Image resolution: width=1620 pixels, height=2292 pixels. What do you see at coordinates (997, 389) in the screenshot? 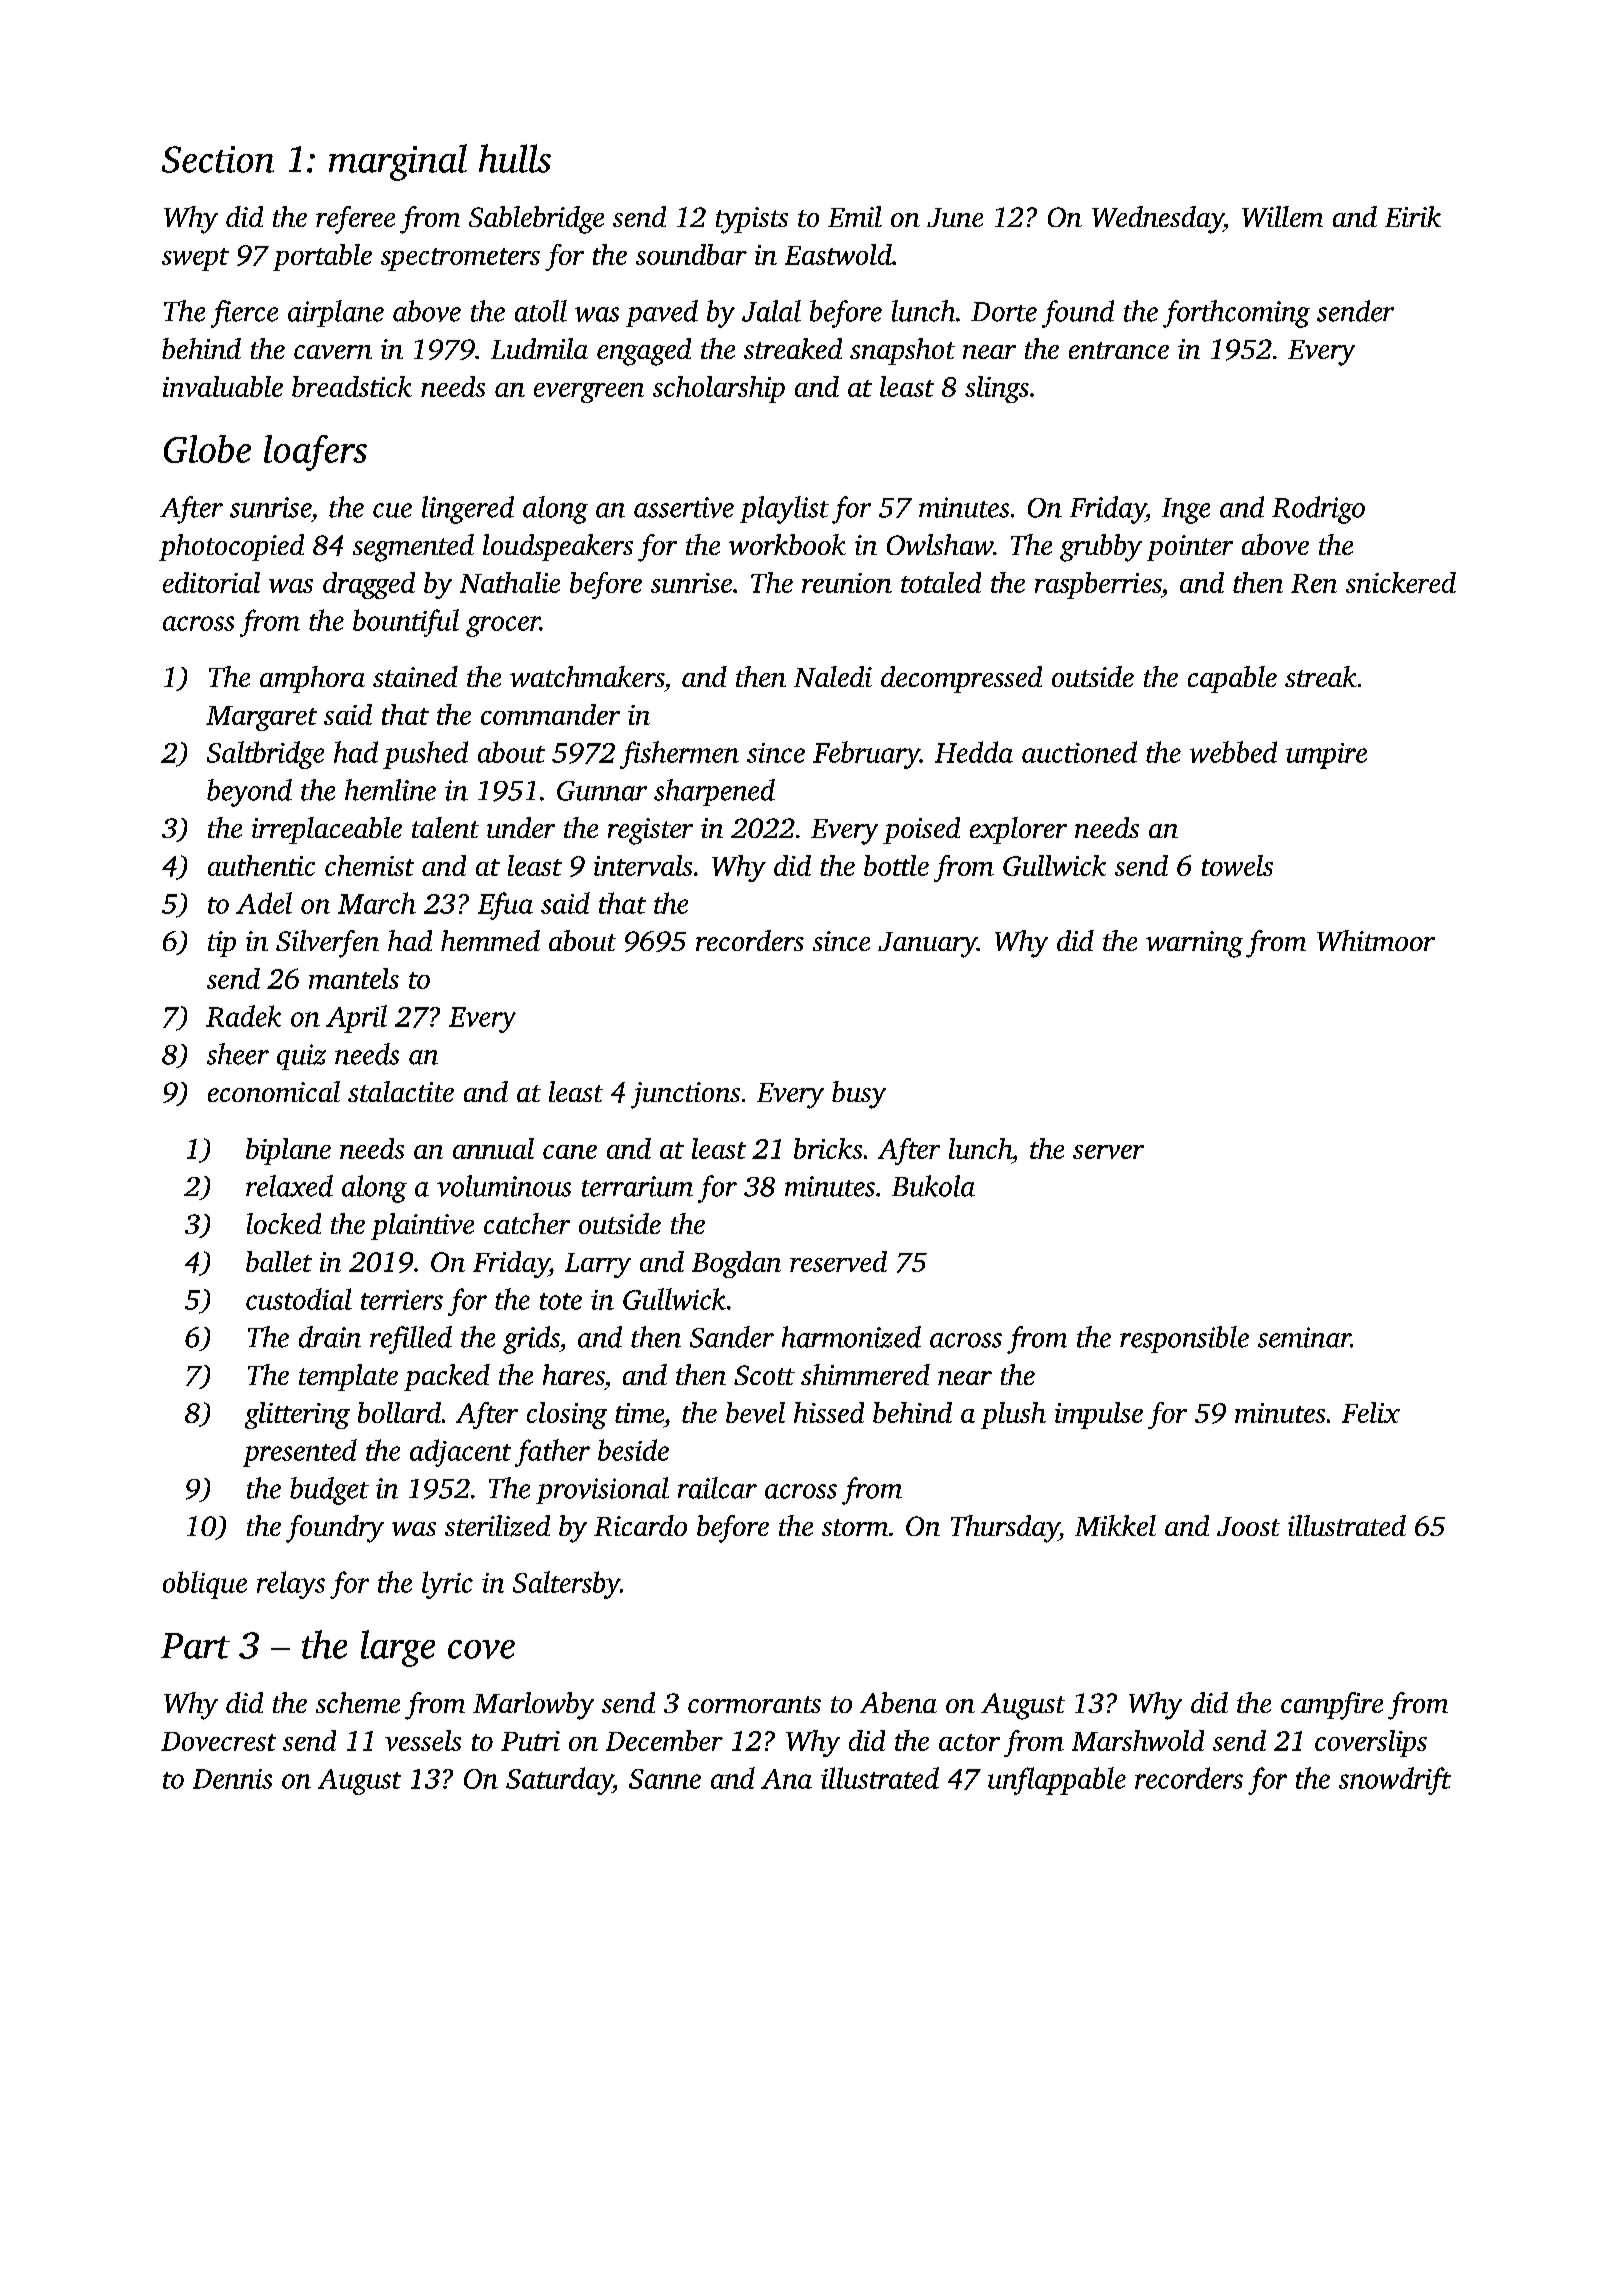
I see `slings` at bounding box center [997, 389].
